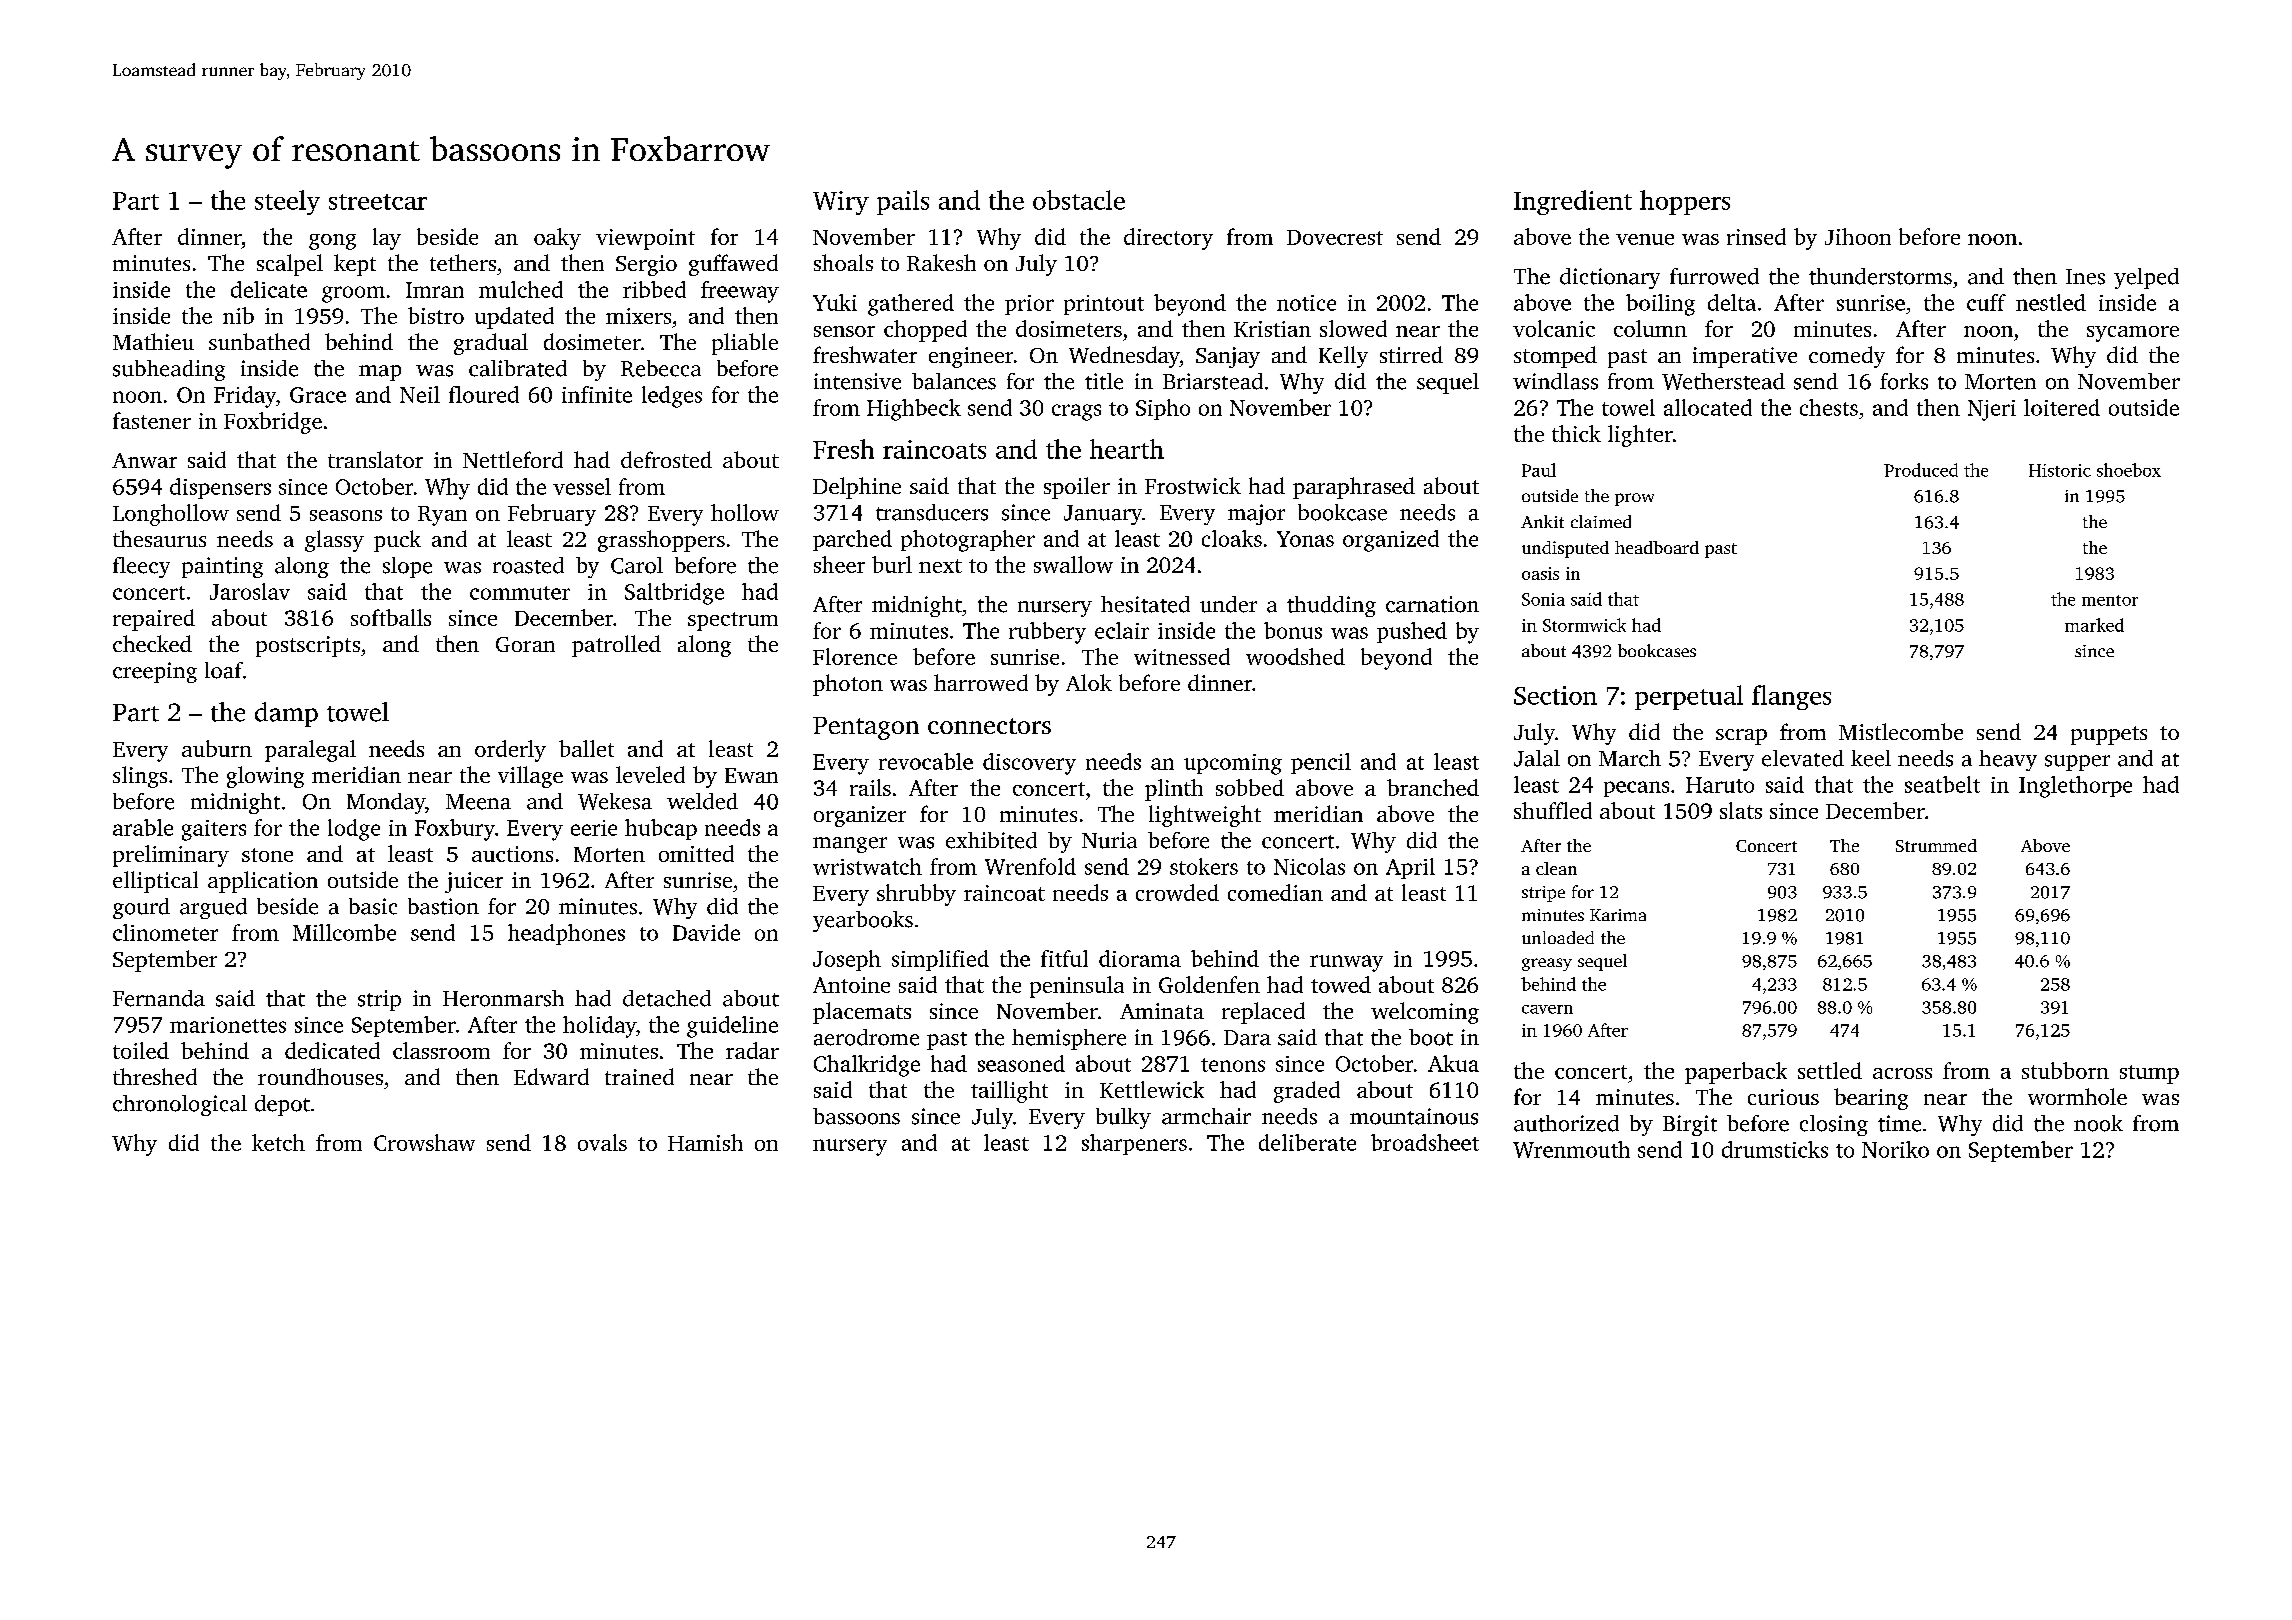 This screenshot has width=2292, height=1620. Describe the element at coordinates (2098, 1123) in the screenshot. I see `nook` at that location.
